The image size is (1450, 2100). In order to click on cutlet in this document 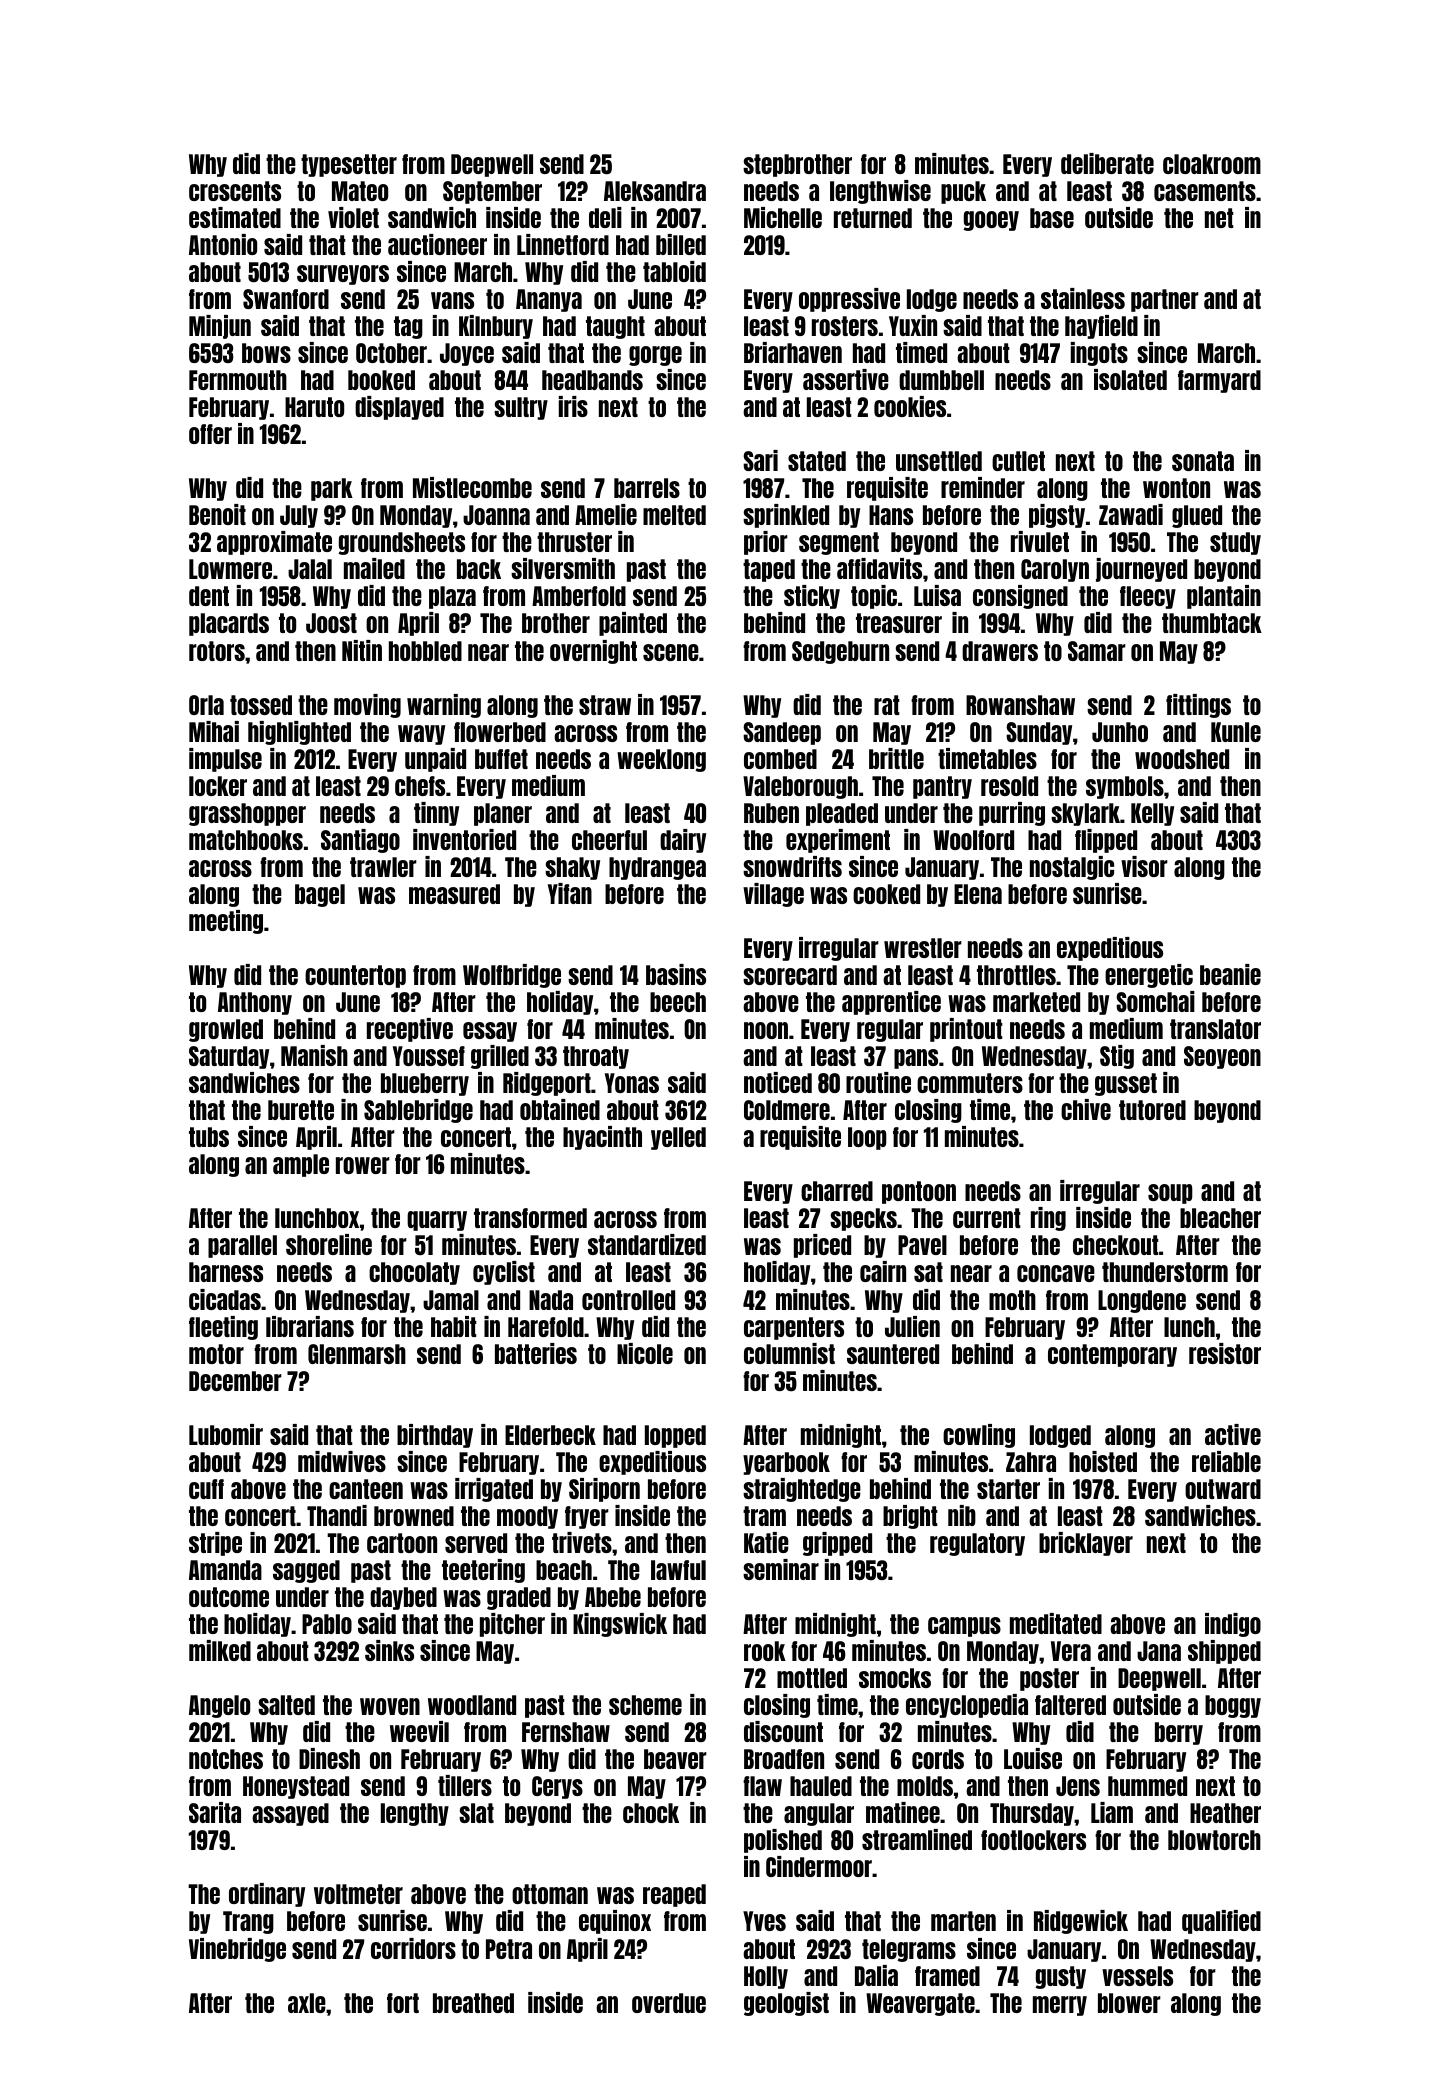, I will do `click(1018, 461)`.
